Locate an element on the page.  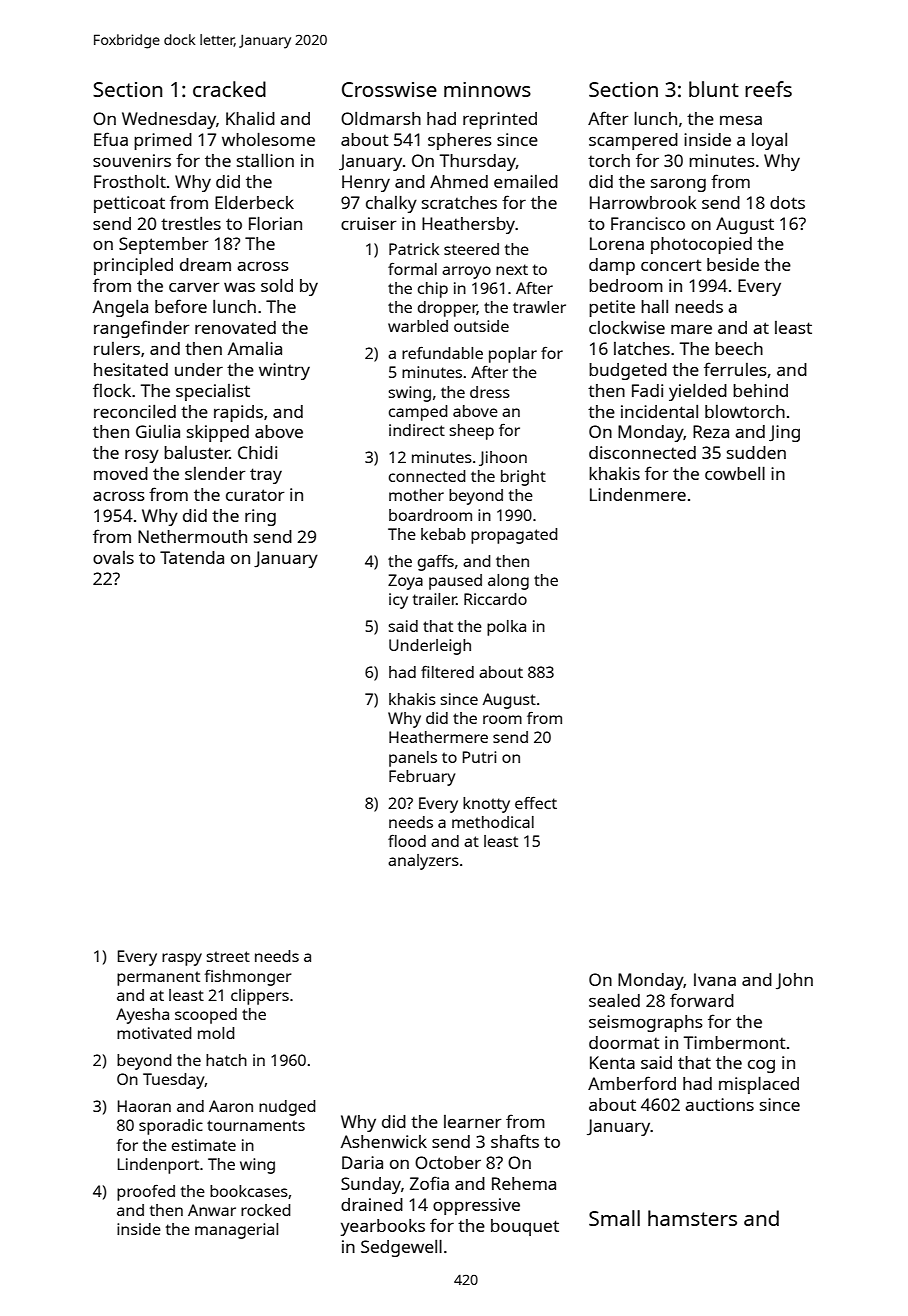
Tatenda is located at coordinates (192, 557).
